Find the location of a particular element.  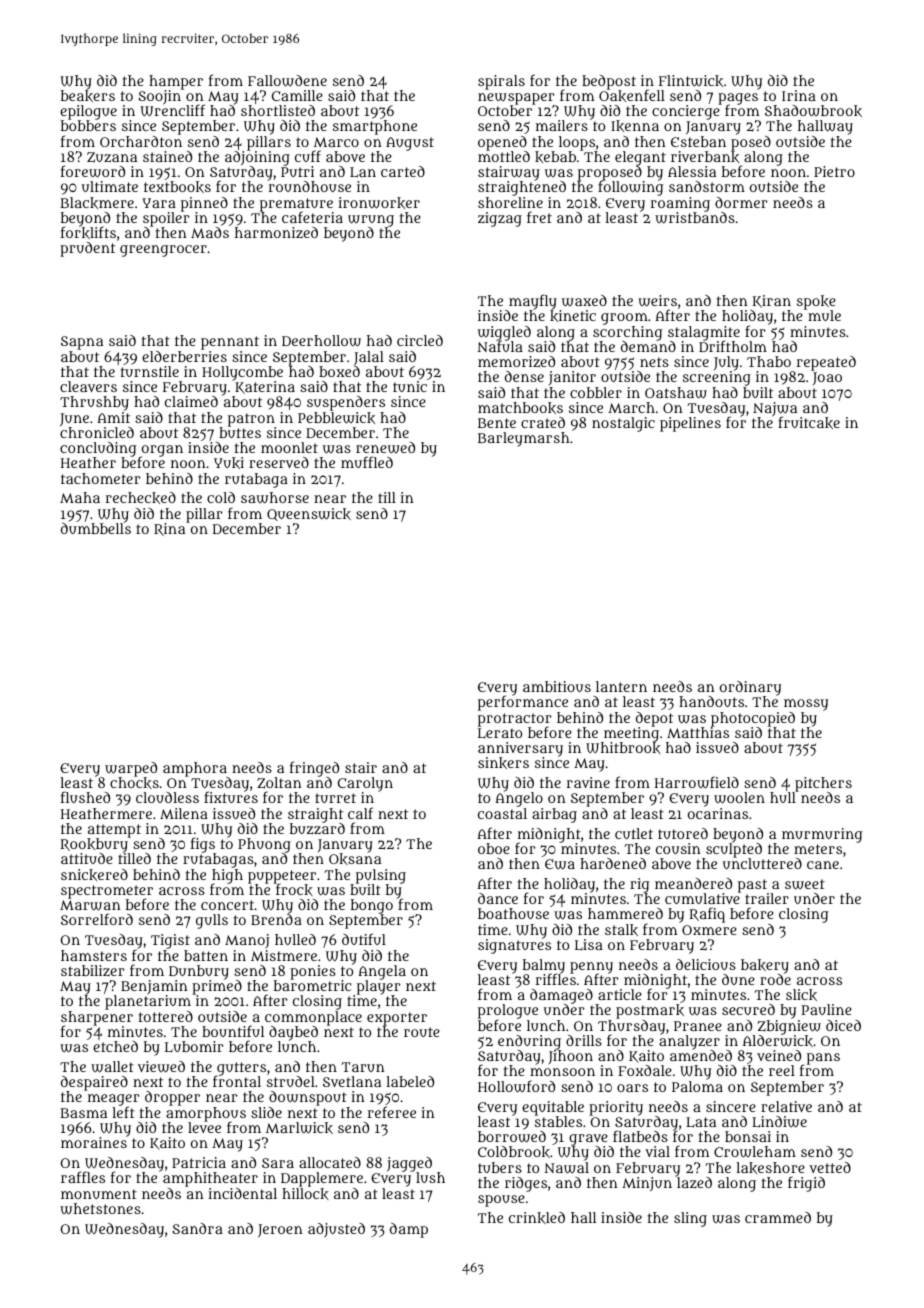

Queenswick is located at coordinates (309, 514).
